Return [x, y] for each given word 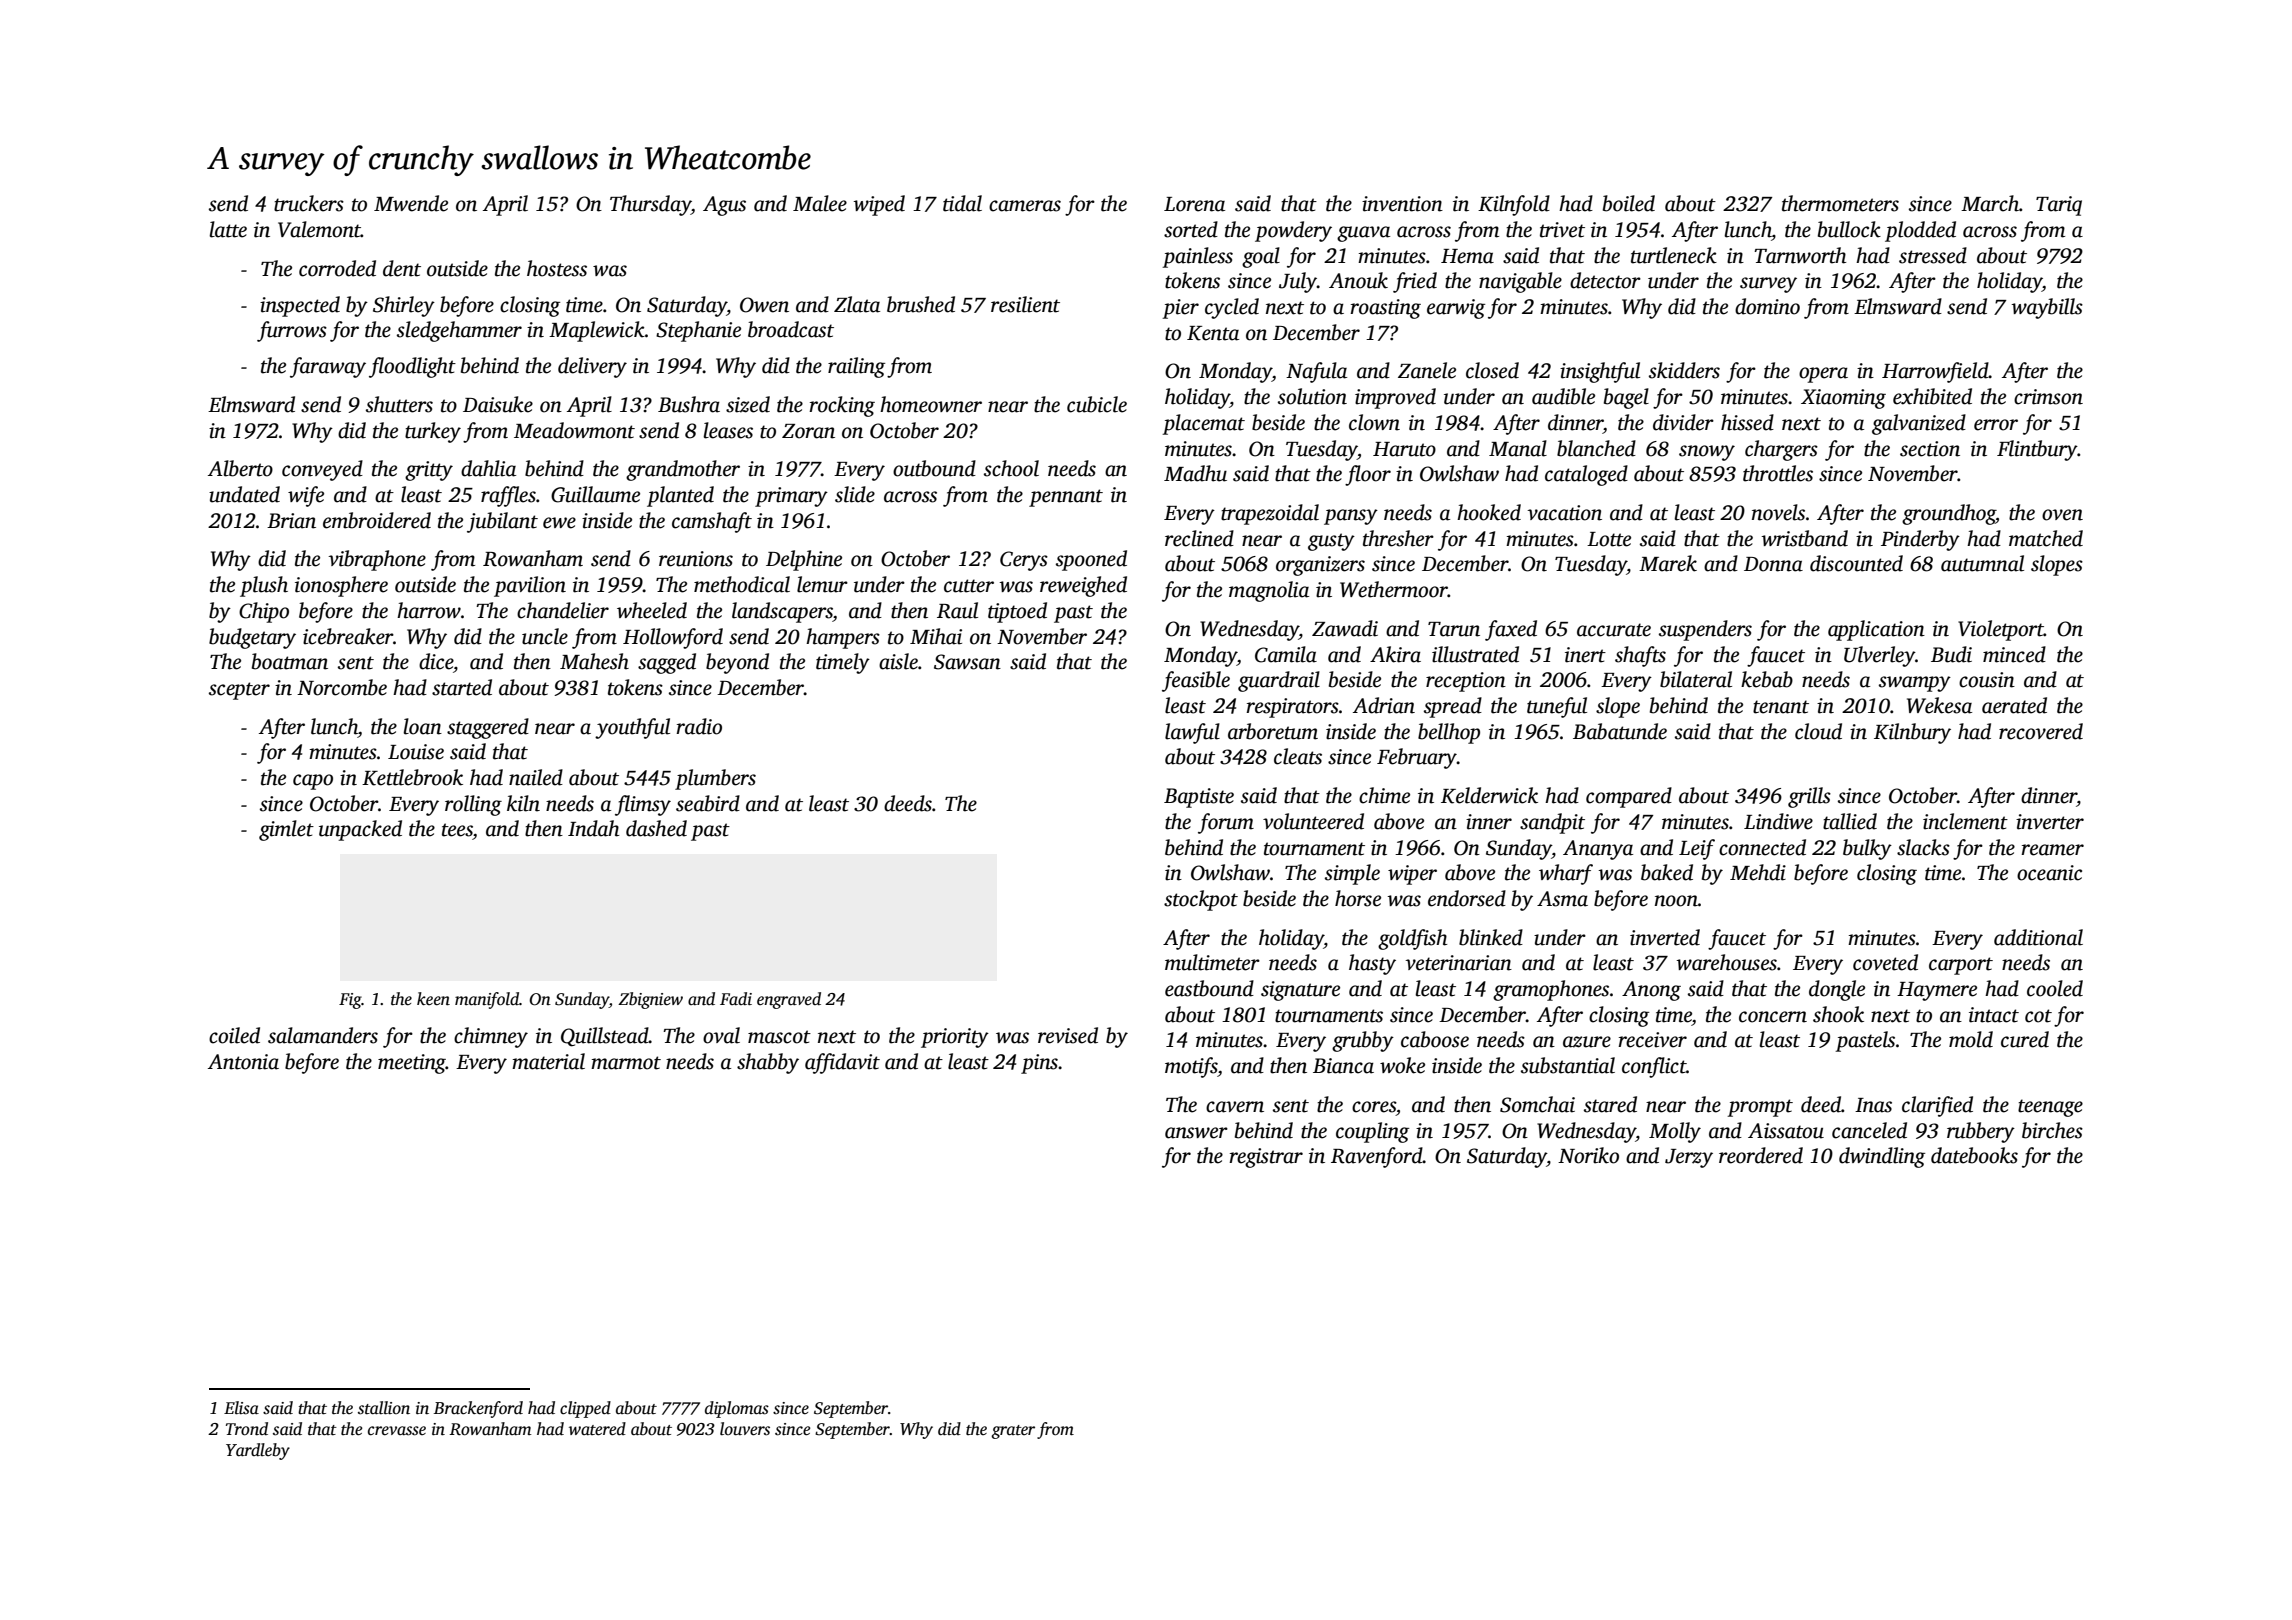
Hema [1467, 256]
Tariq [2059, 206]
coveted [1885, 962]
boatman [290, 661]
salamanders [323, 1035]
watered [597, 1429]
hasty [1372, 964]
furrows [292, 331]
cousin [1987, 680]
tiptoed [1017, 612]
